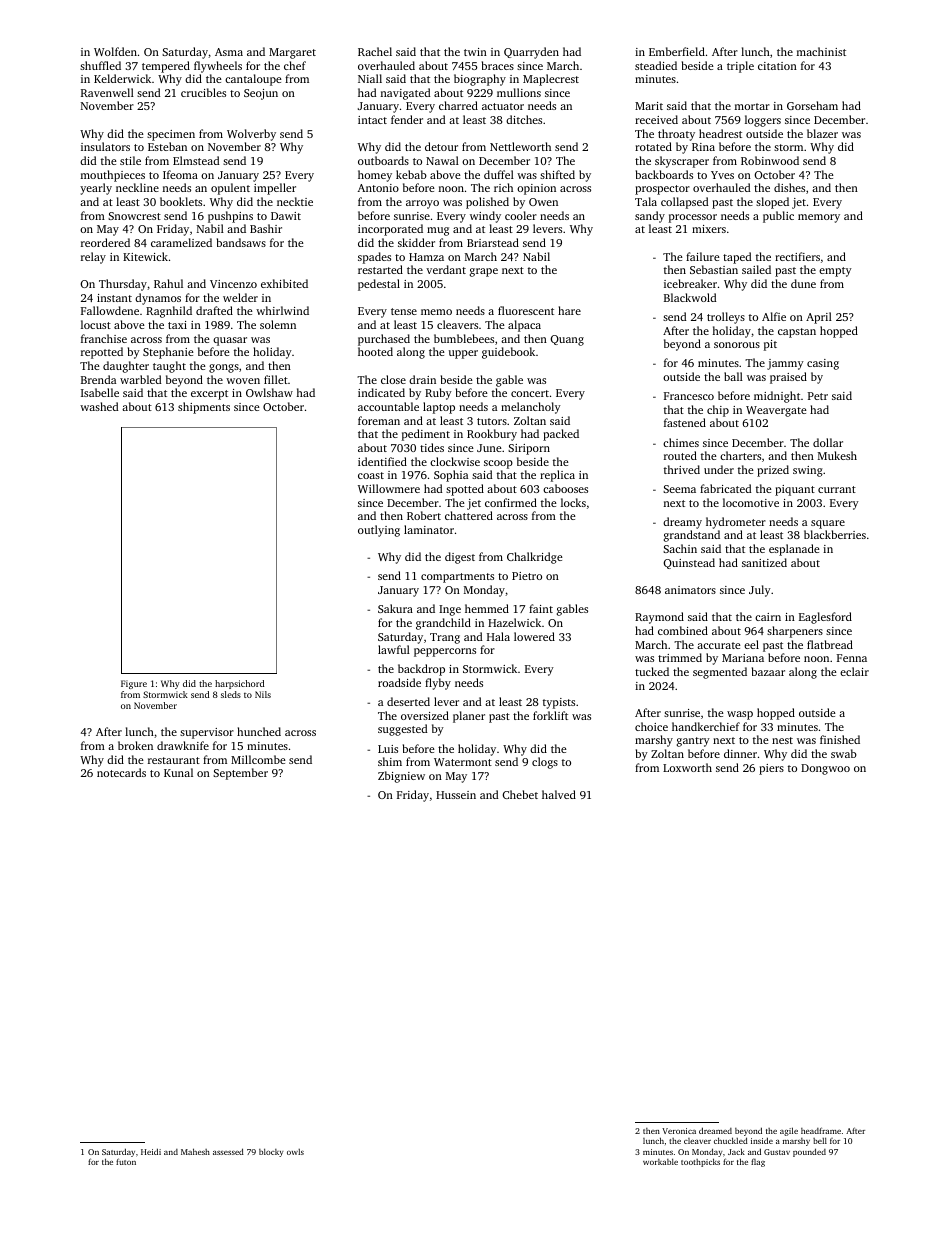 This image has width=952, height=1233. I want to click on Watermont, so click(463, 762).
